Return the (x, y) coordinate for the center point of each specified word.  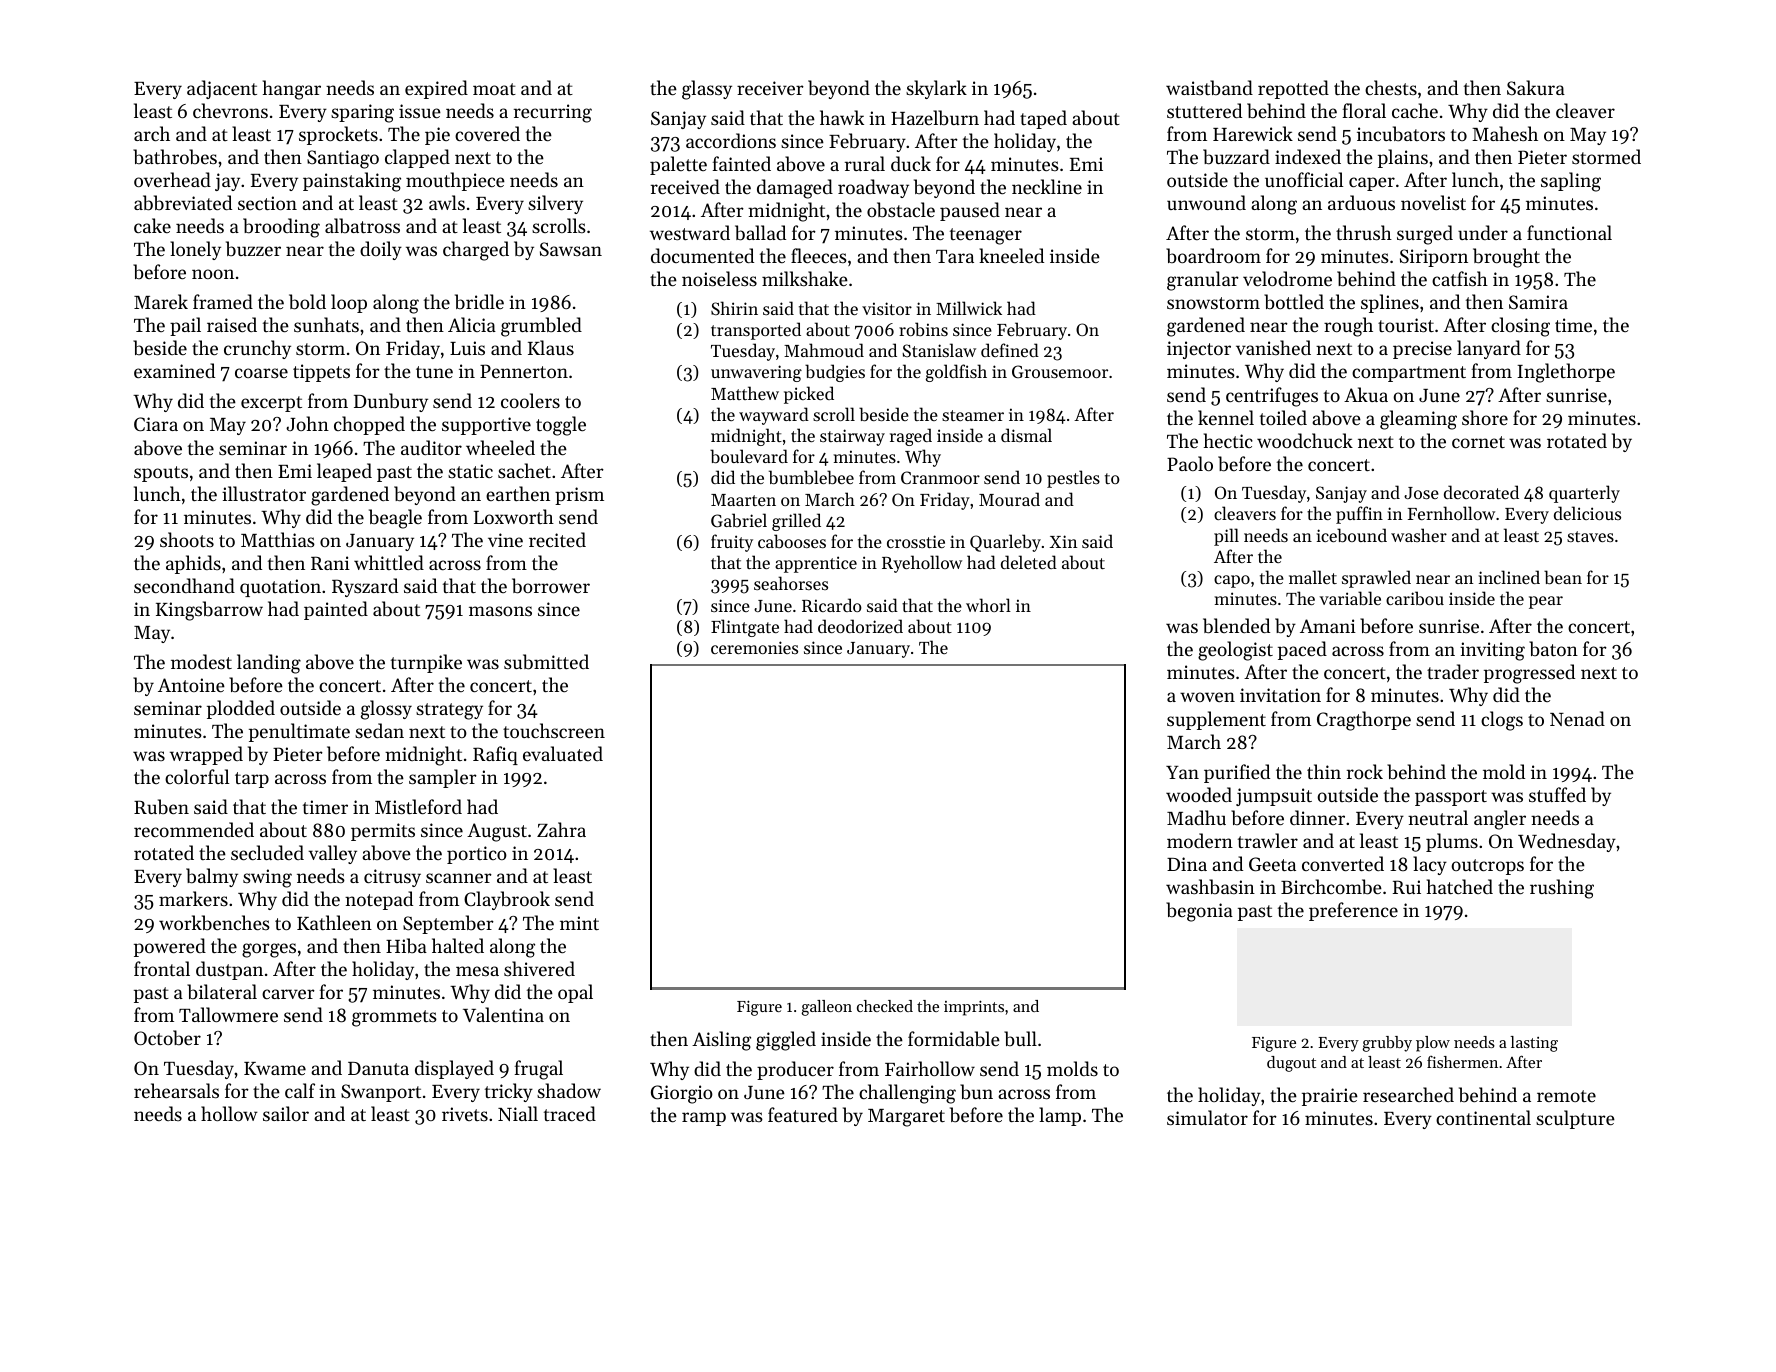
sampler (443, 778)
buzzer (253, 249)
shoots (187, 539)
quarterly (1584, 494)
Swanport (381, 1093)
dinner (1317, 817)
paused (970, 211)
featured (803, 1114)
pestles (1073, 479)
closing (1520, 327)
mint (579, 923)
